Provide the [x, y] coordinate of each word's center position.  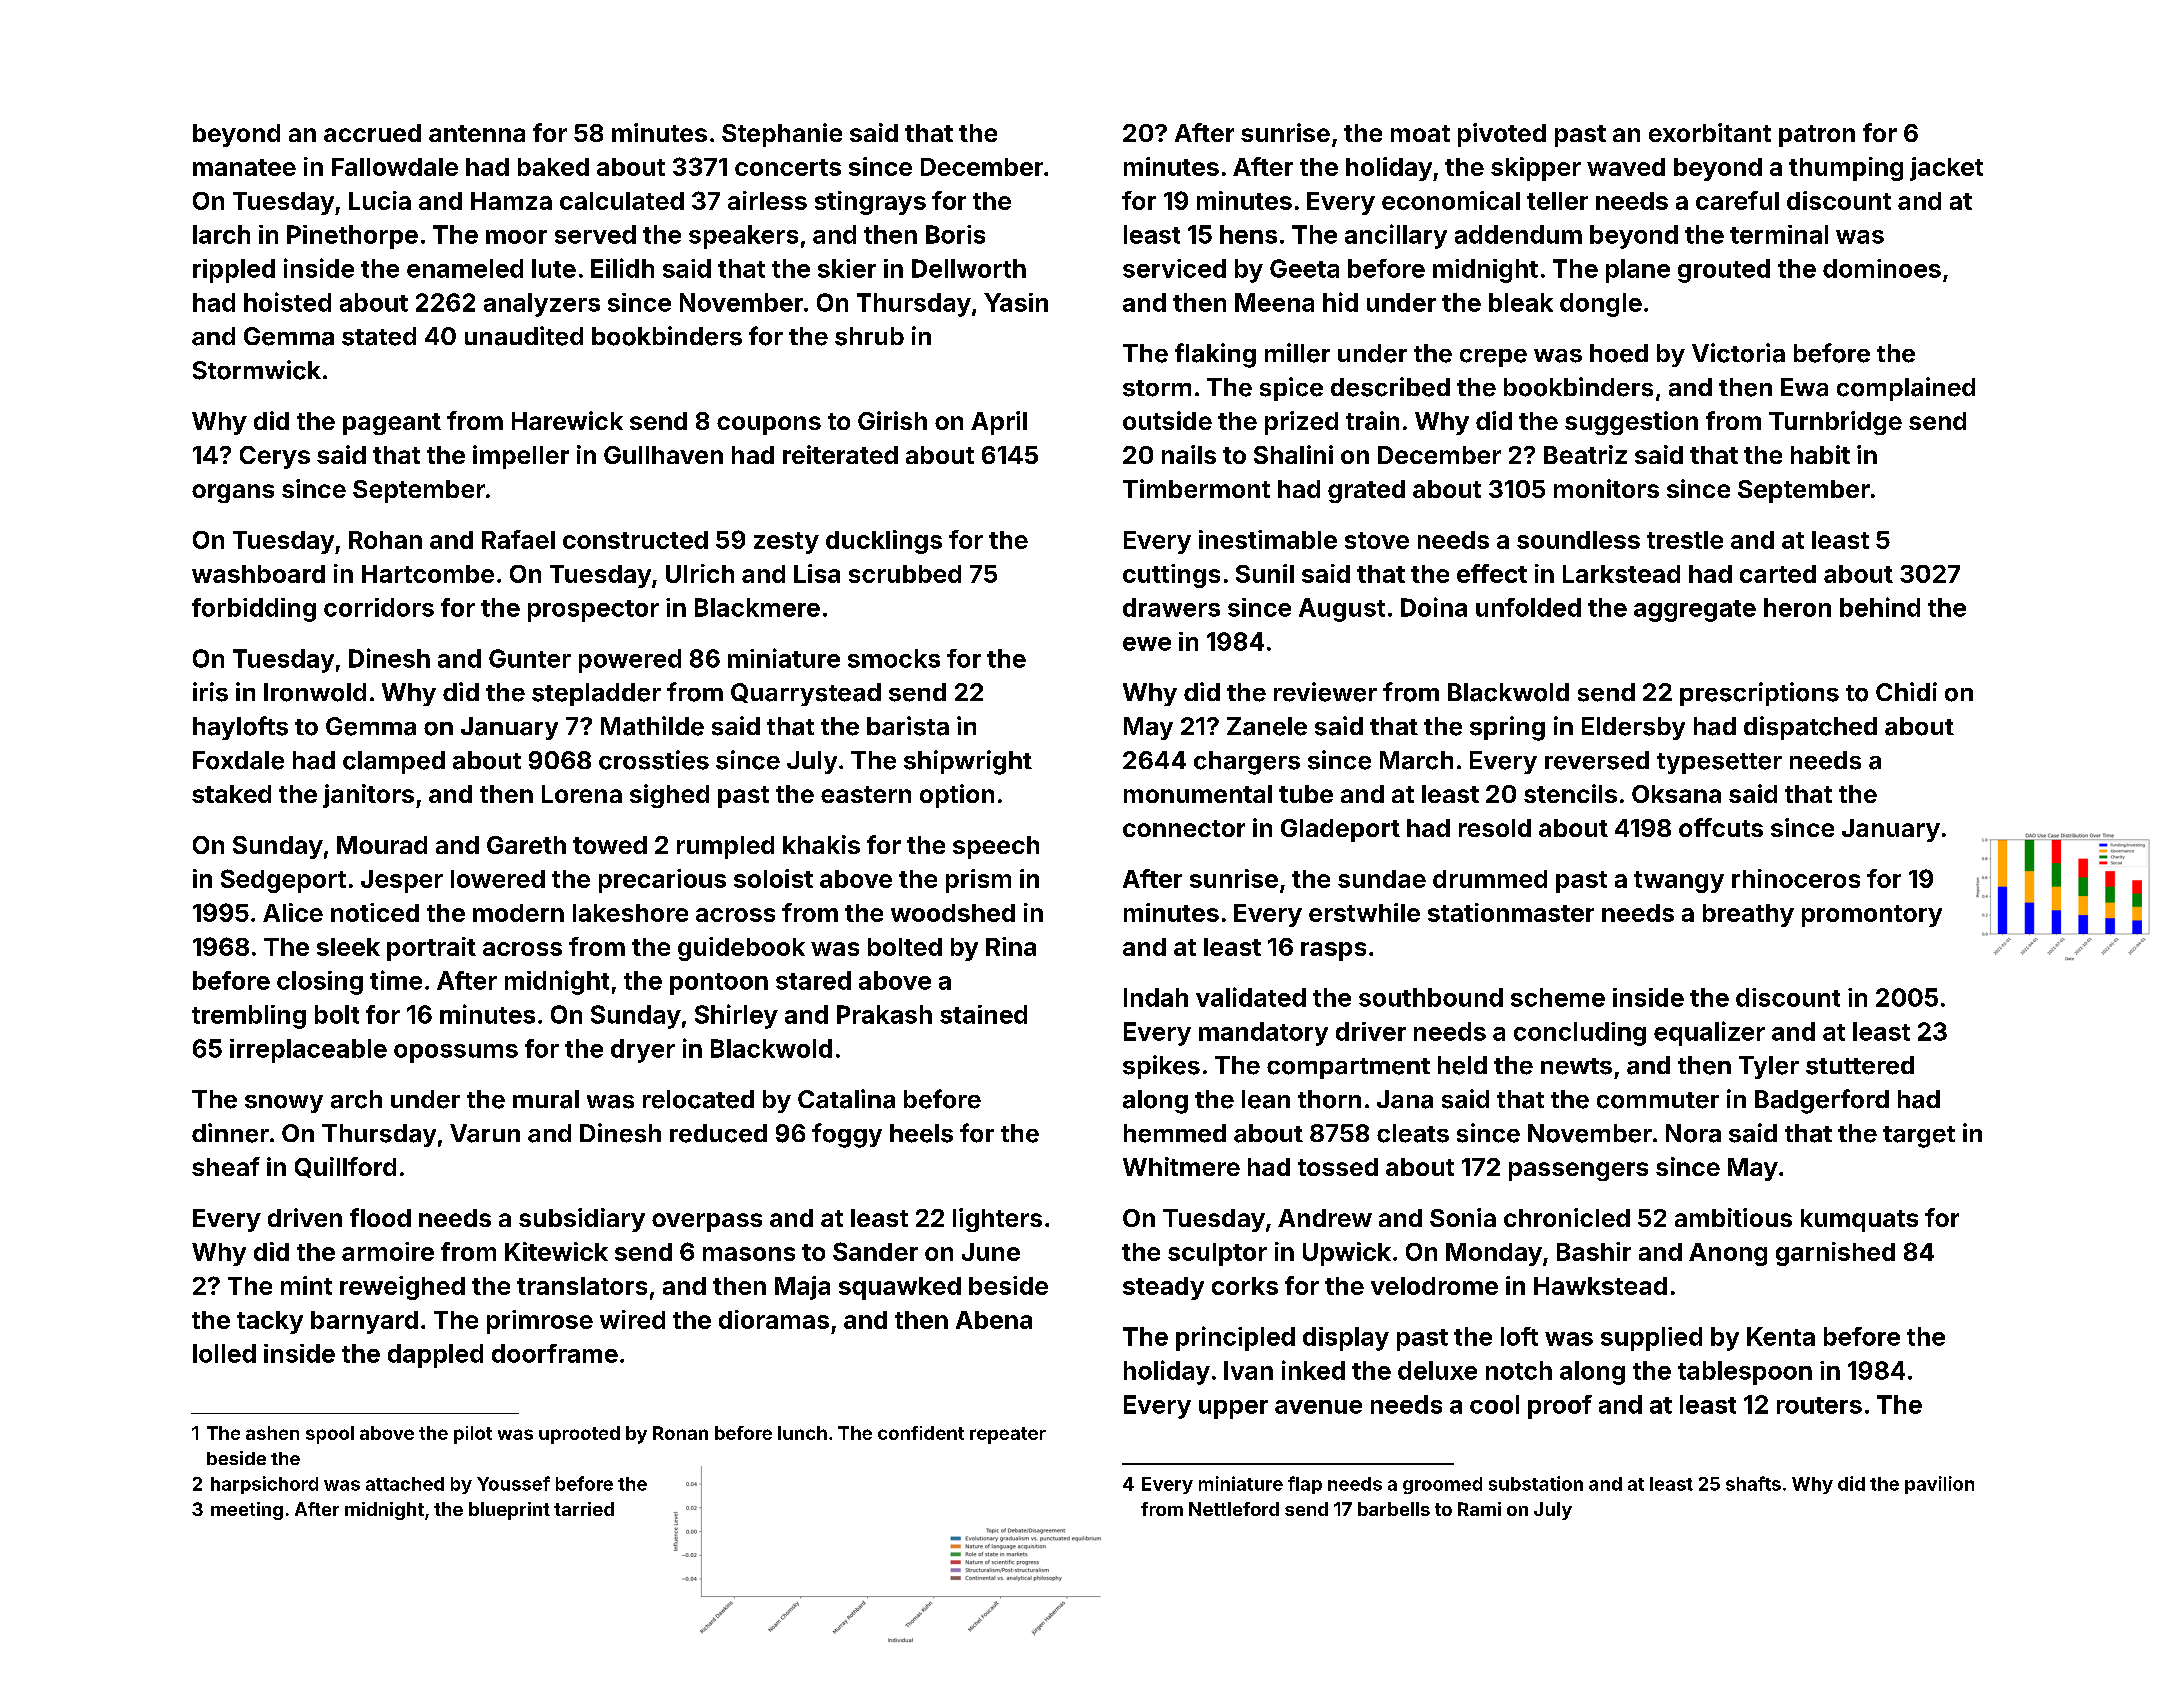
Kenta [1781, 1336]
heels [921, 1133]
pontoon [719, 984]
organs [233, 493]
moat [1420, 133]
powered [630, 661]
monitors [1606, 488]
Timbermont [1196, 488]
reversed [1597, 760]
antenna [477, 133]
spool [330, 1435]
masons [749, 1254]
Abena [994, 1320]
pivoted [1502, 135]
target [1919, 1137]
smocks [894, 658]
